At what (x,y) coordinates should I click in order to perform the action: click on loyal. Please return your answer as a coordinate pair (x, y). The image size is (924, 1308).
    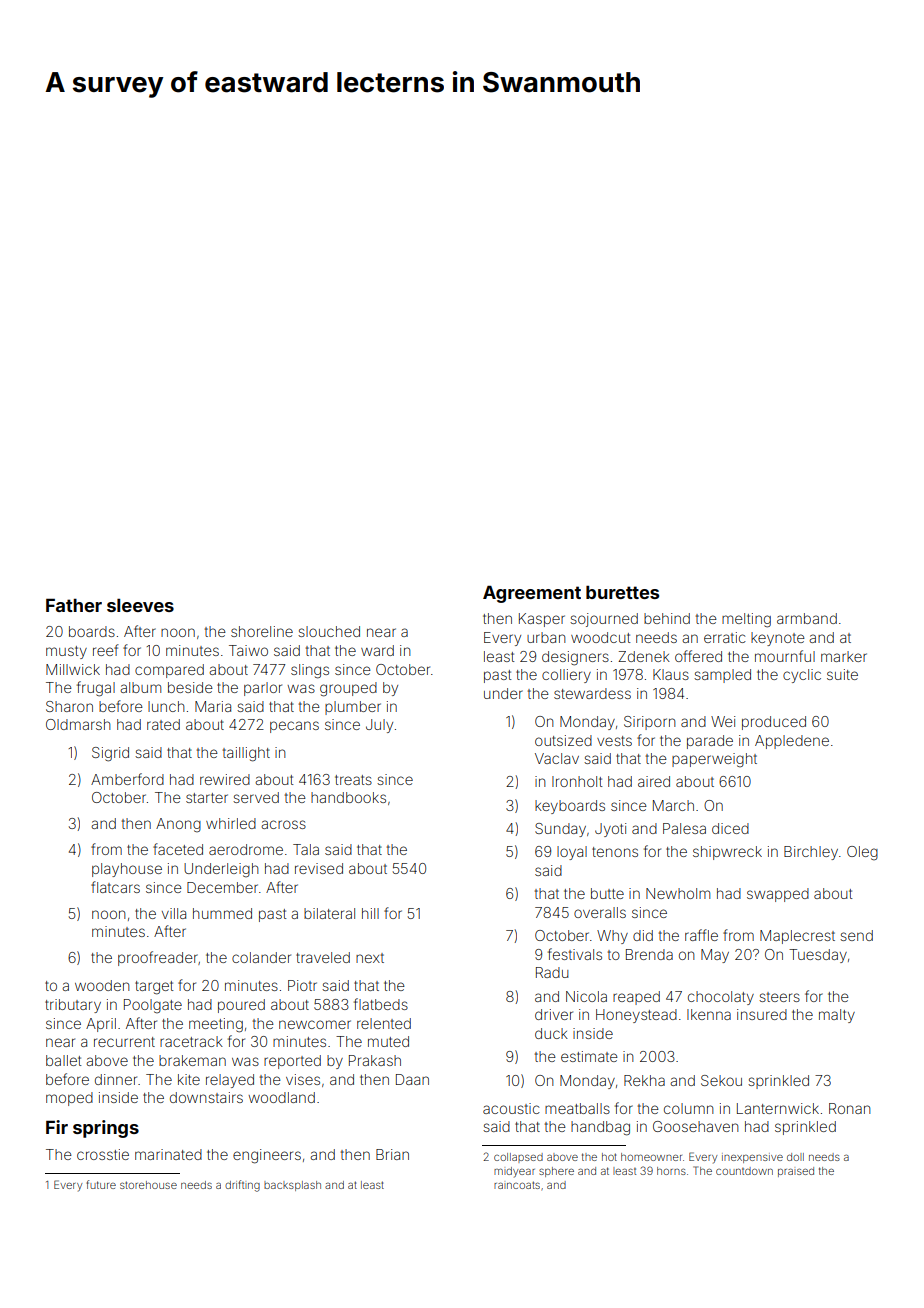
    Looking at the image, I should click on (572, 853).
